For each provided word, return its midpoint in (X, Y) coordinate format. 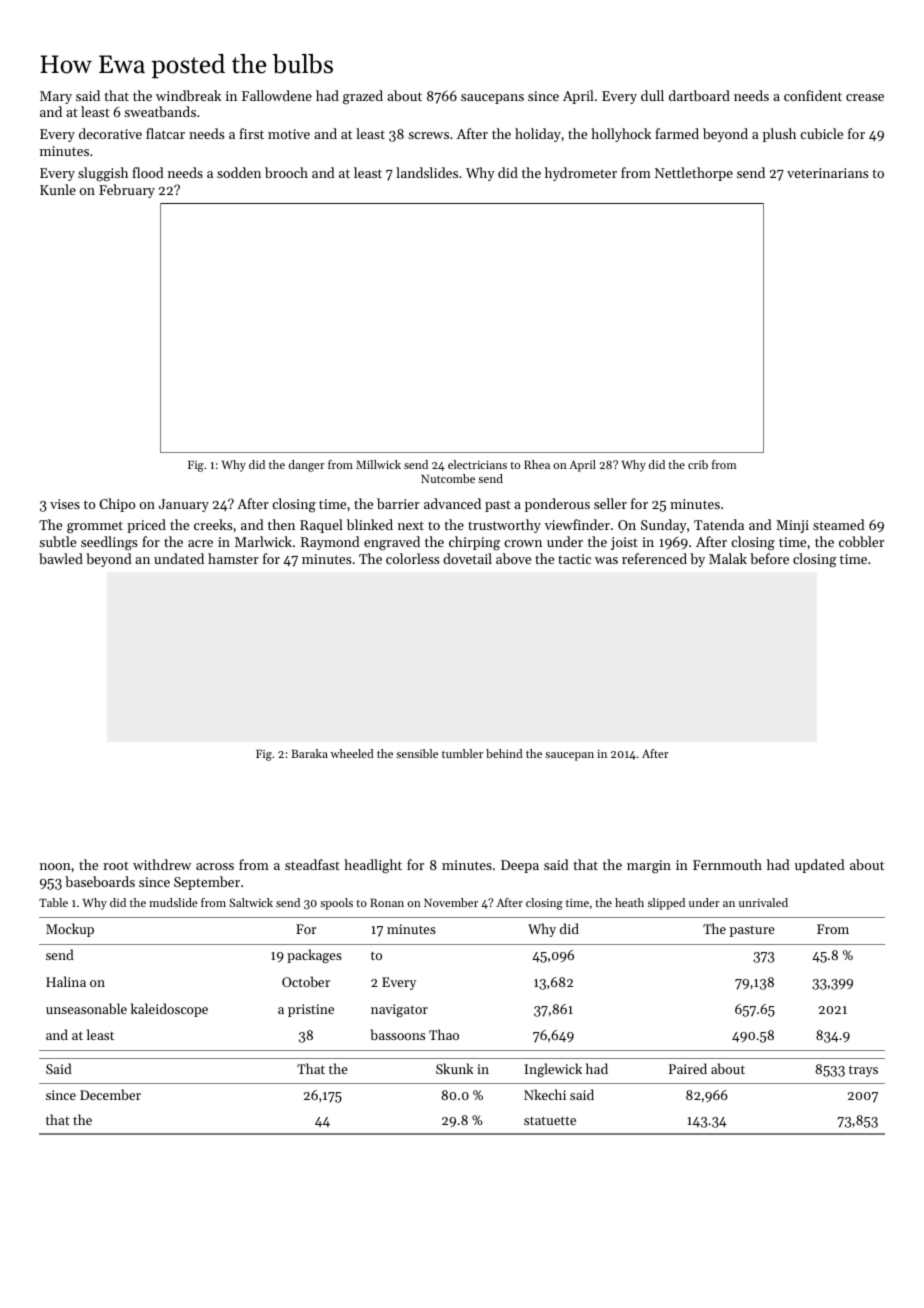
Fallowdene (277, 95)
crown (523, 543)
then (281, 524)
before (769, 558)
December (110, 1094)
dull (652, 95)
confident (813, 95)
